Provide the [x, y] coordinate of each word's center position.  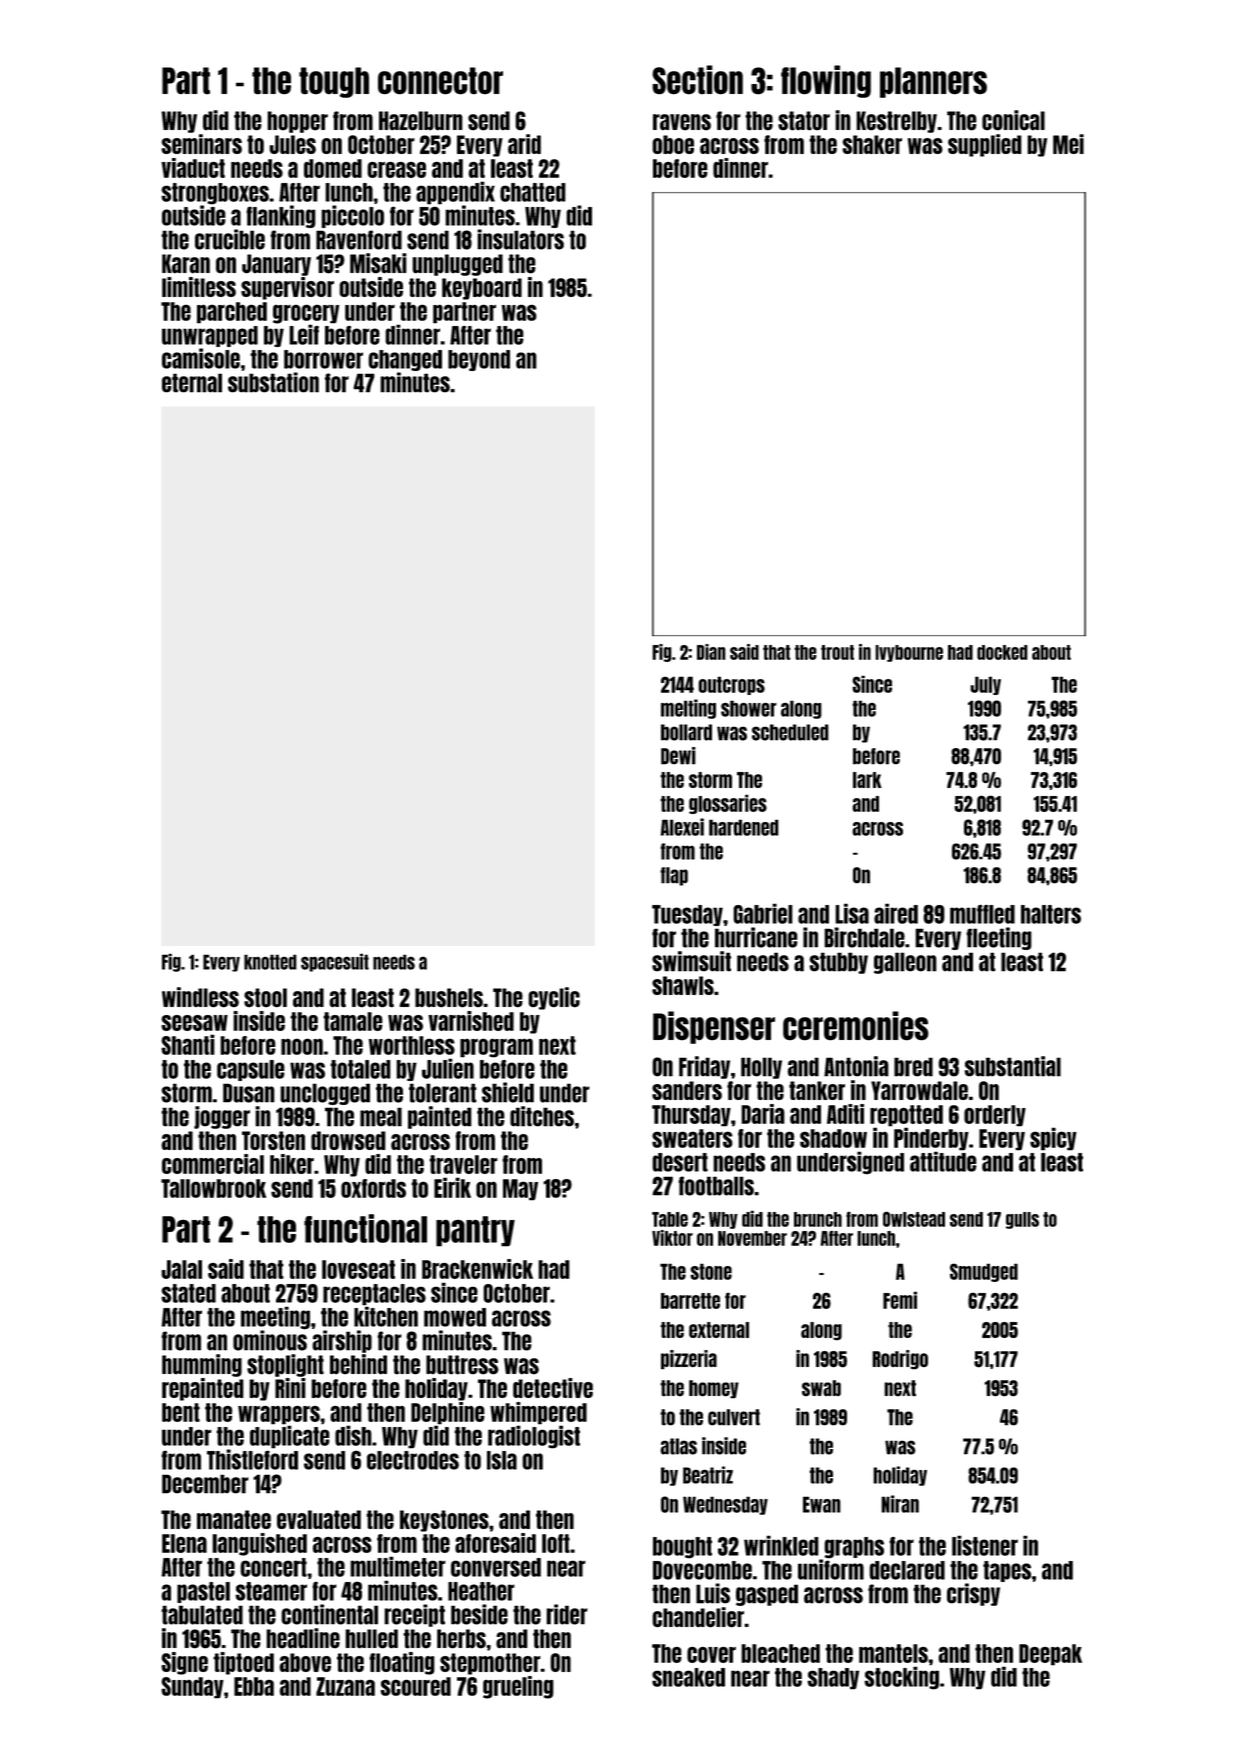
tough [334, 82]
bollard [686, 732]
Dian [711, 652]
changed [405, 360]
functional [365, 1228]
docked [1002, 652]
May [520, 1190]
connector [440, 81]
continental [329, 1614]
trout [837, 652]
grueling [518, 1687]
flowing [826, 81]
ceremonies [856, 1026]
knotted [270, 962]
